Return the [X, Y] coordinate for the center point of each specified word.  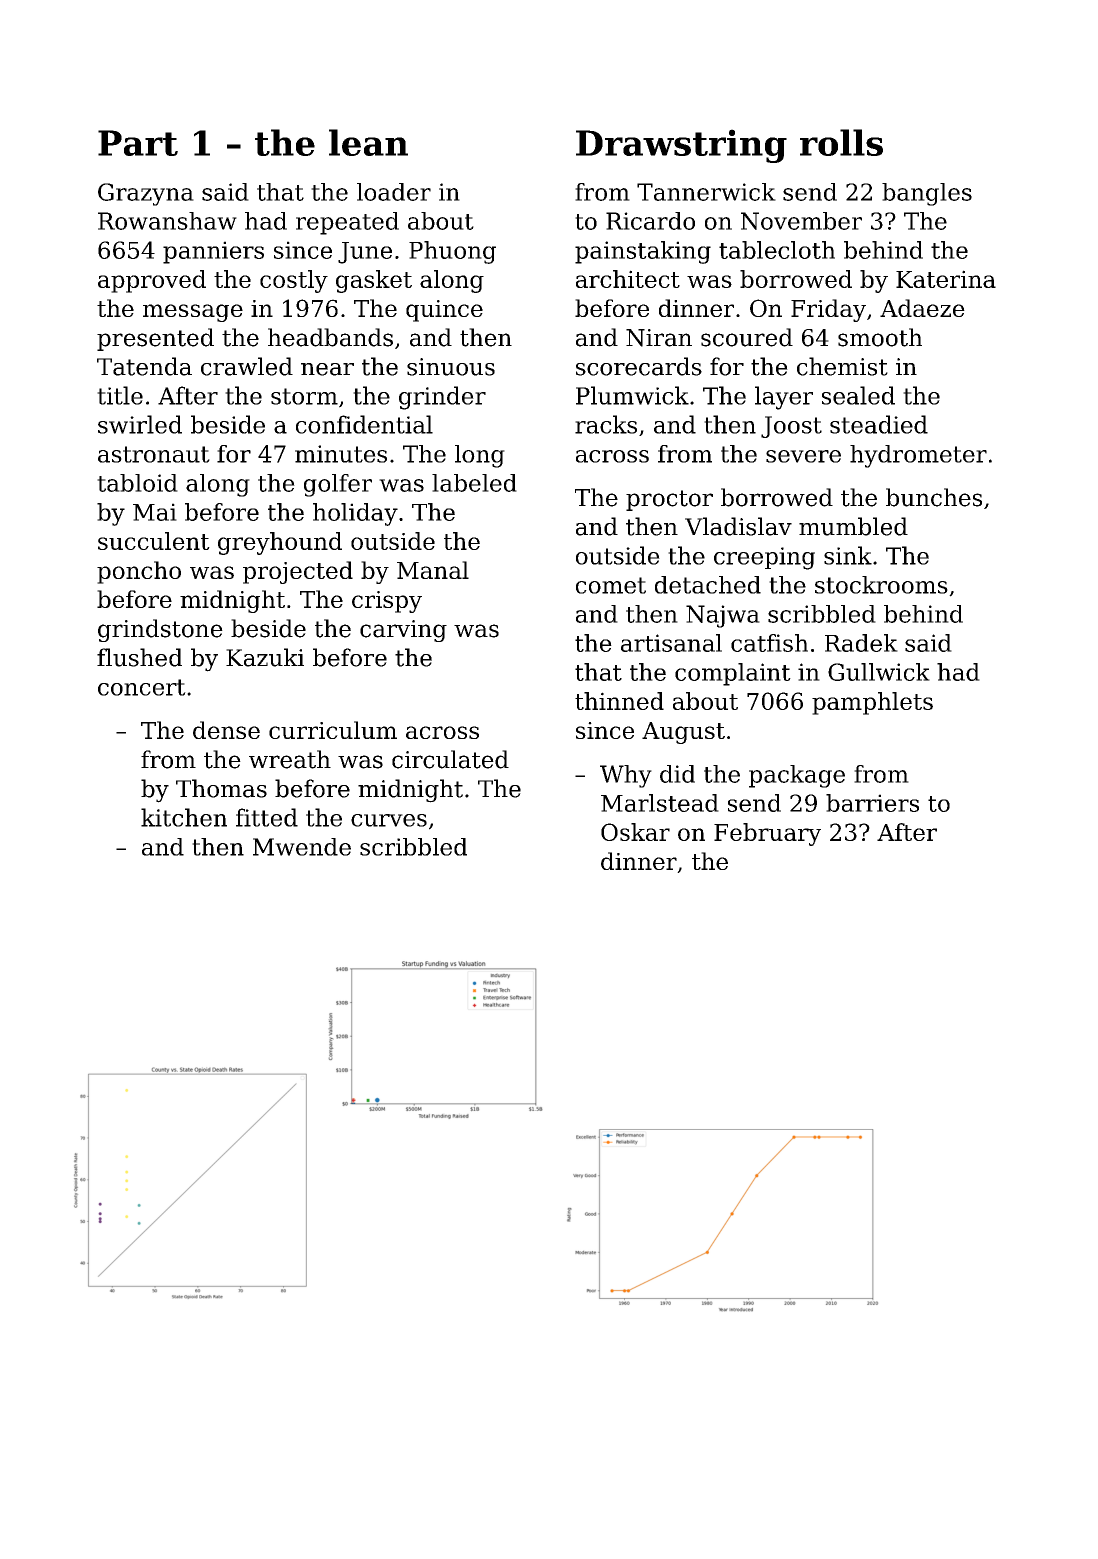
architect [628, 279]
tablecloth [777, 250]
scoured [747, 337]
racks [606, 424]
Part [138, 143]
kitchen [184, 817]
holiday [355, 514]
